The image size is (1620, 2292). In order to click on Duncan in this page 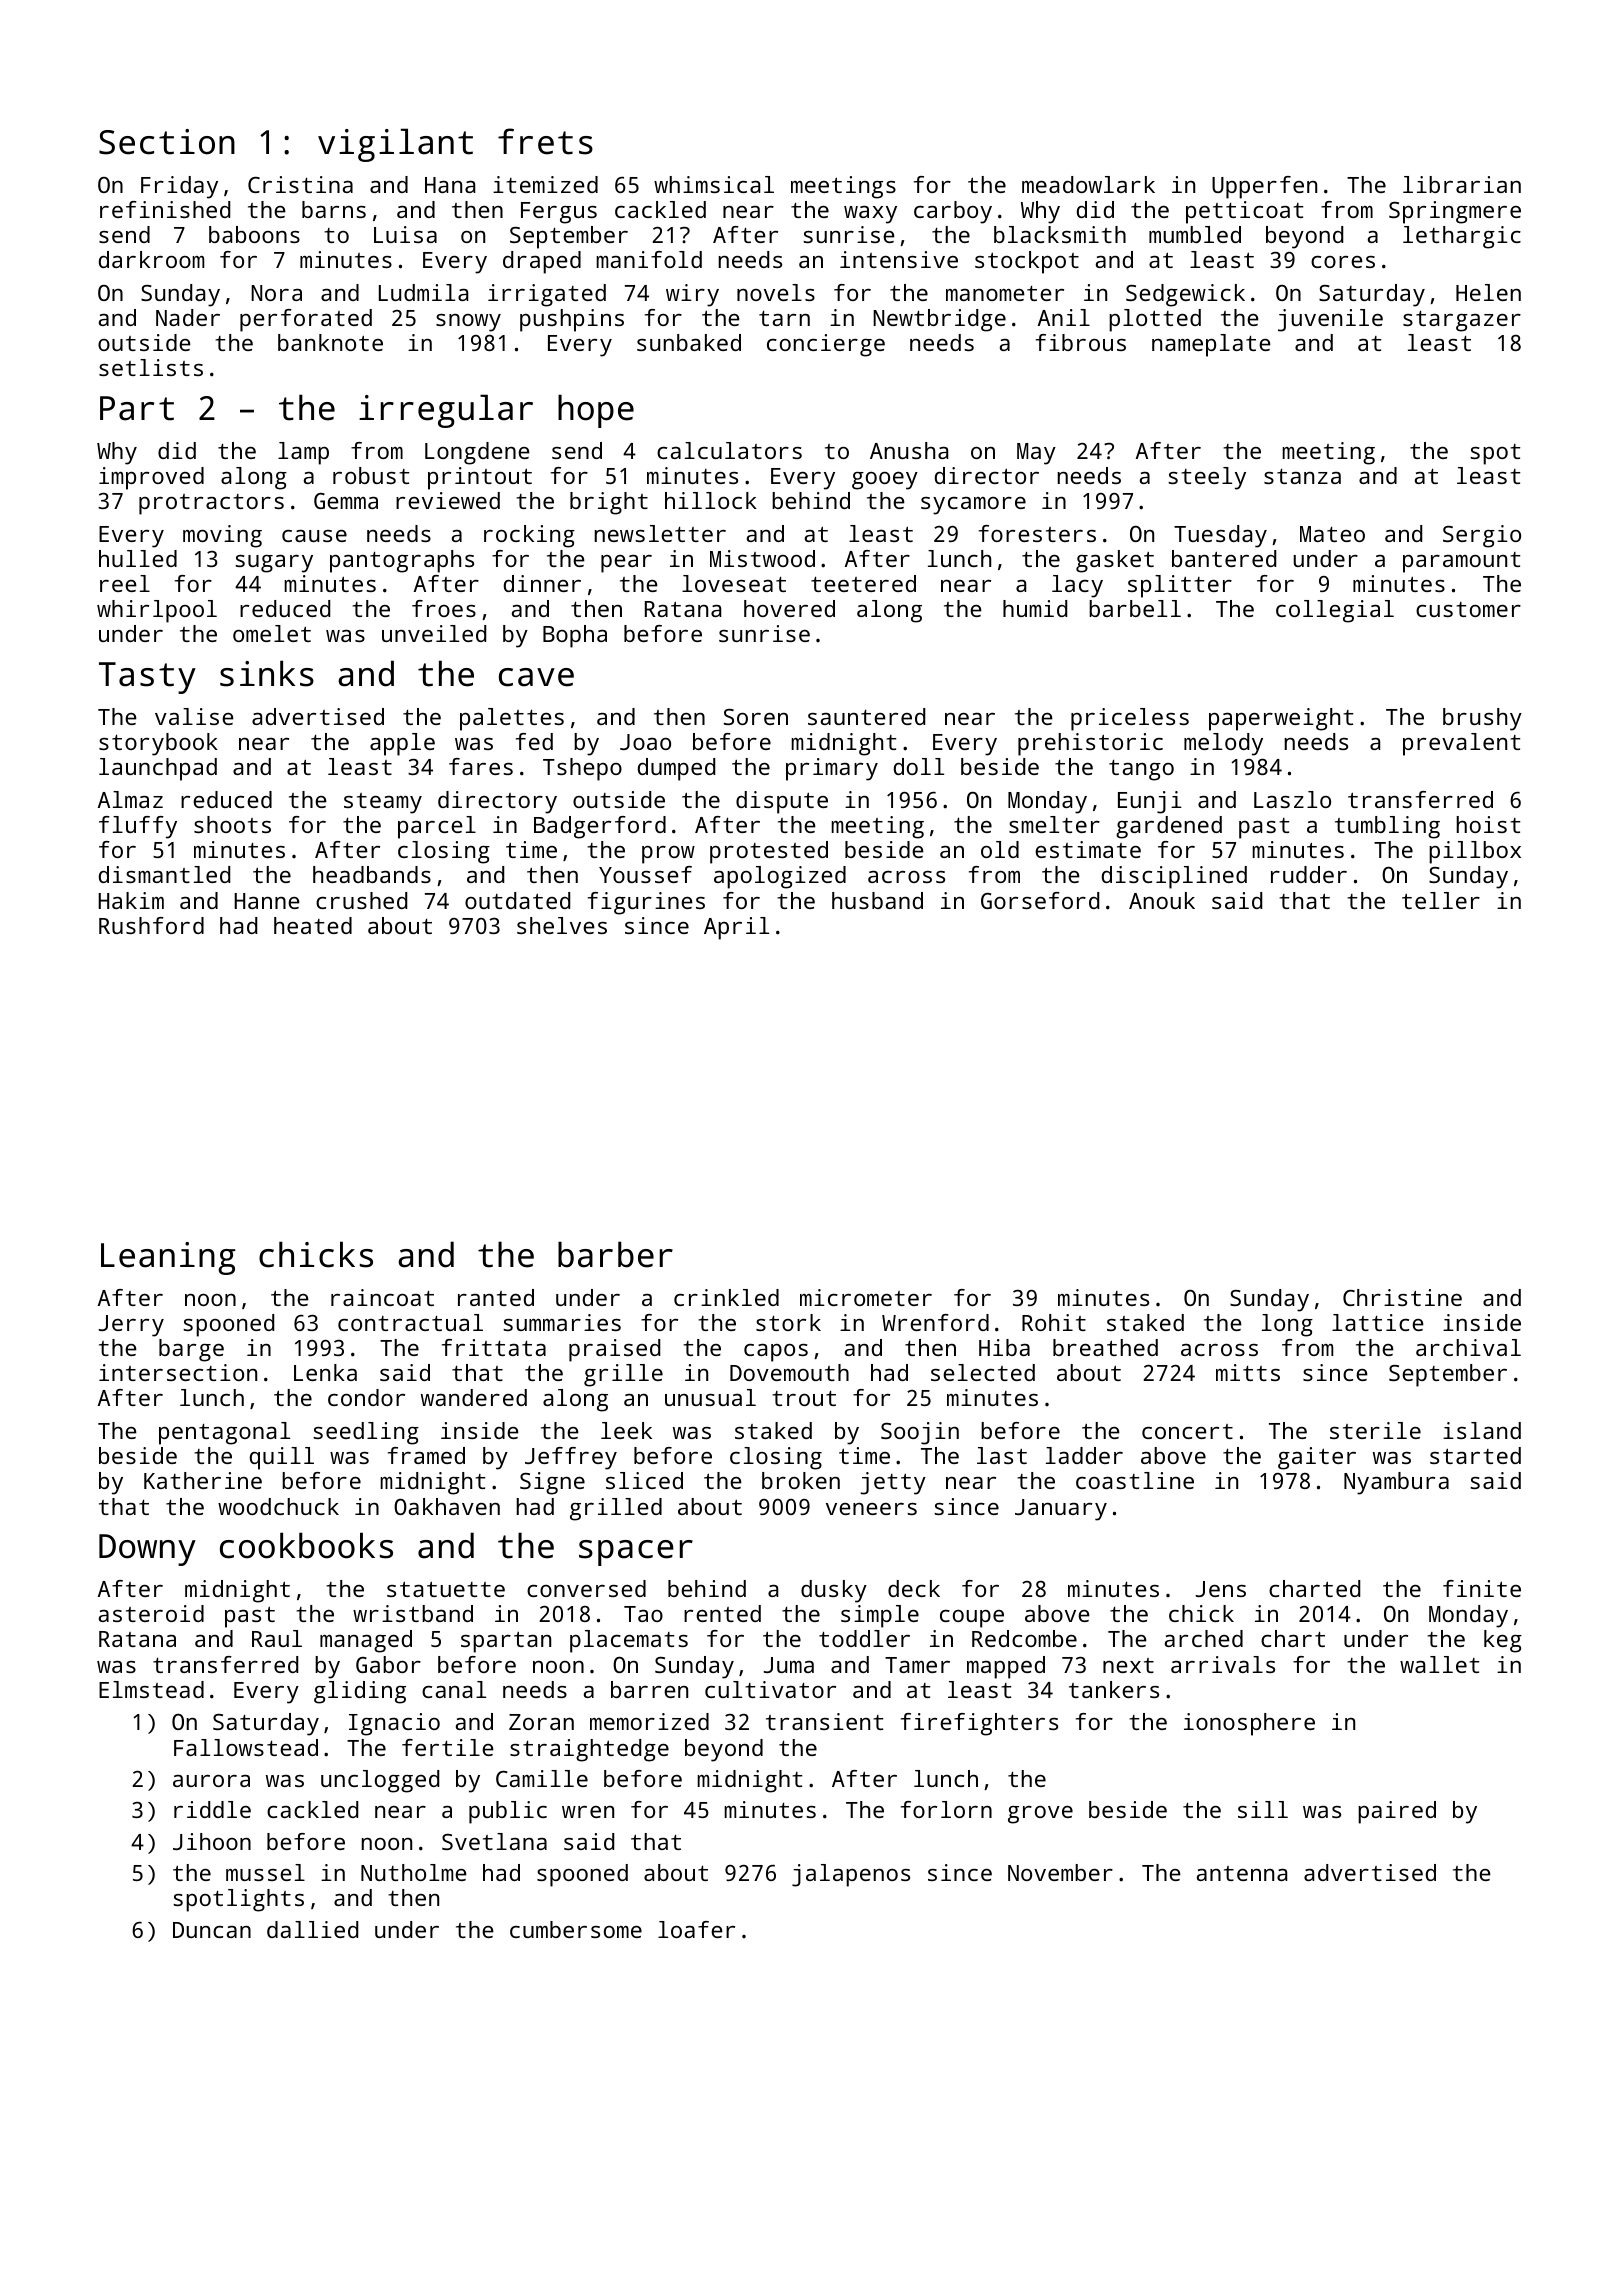, I will do `click(212, 1930)`.
